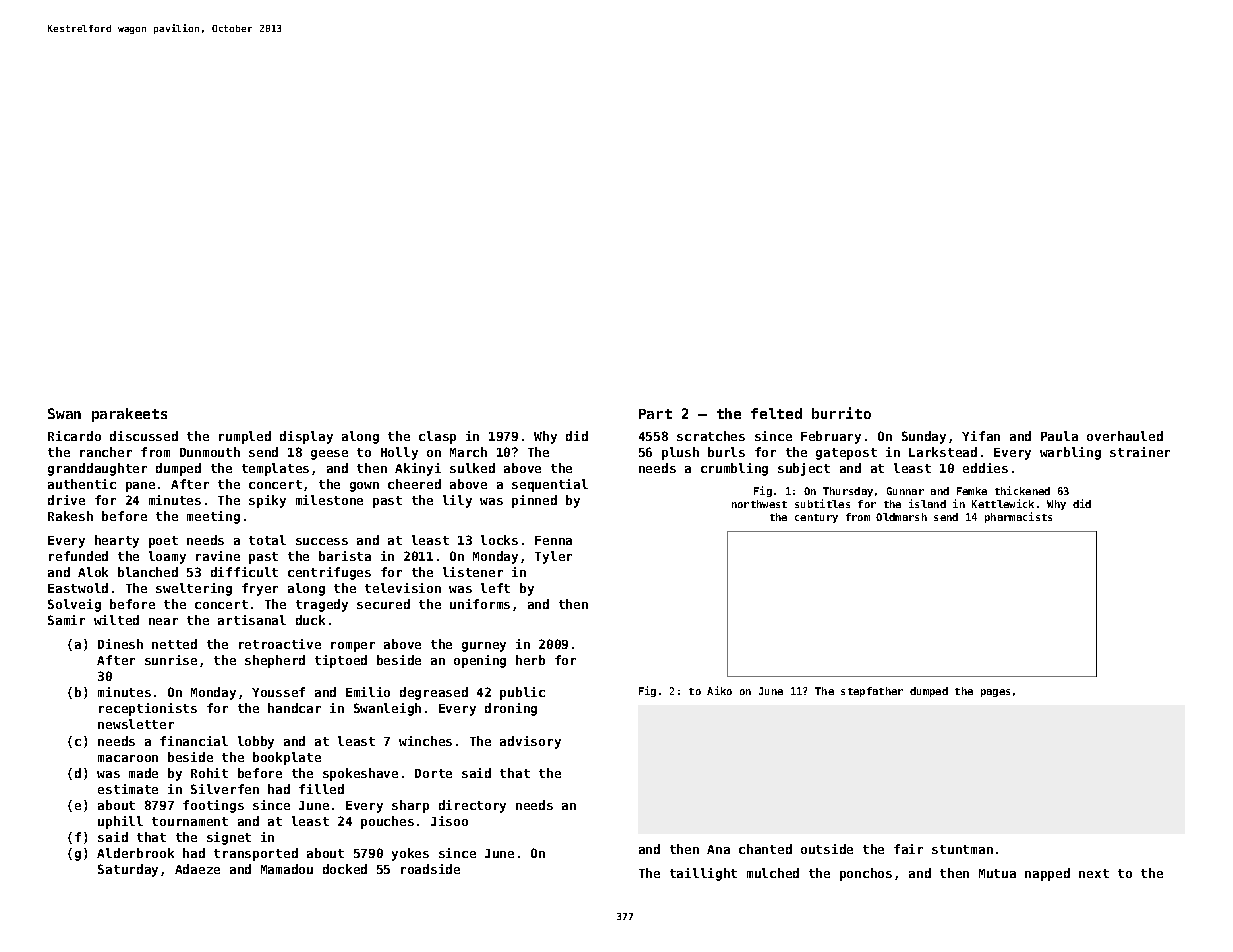 Image resolution: width=1233 pixels, height=952 pixels. What do you see at coordinates (418, 469) in the screenshot?
I see `Akinyi` at bounding box center [418, 469].
